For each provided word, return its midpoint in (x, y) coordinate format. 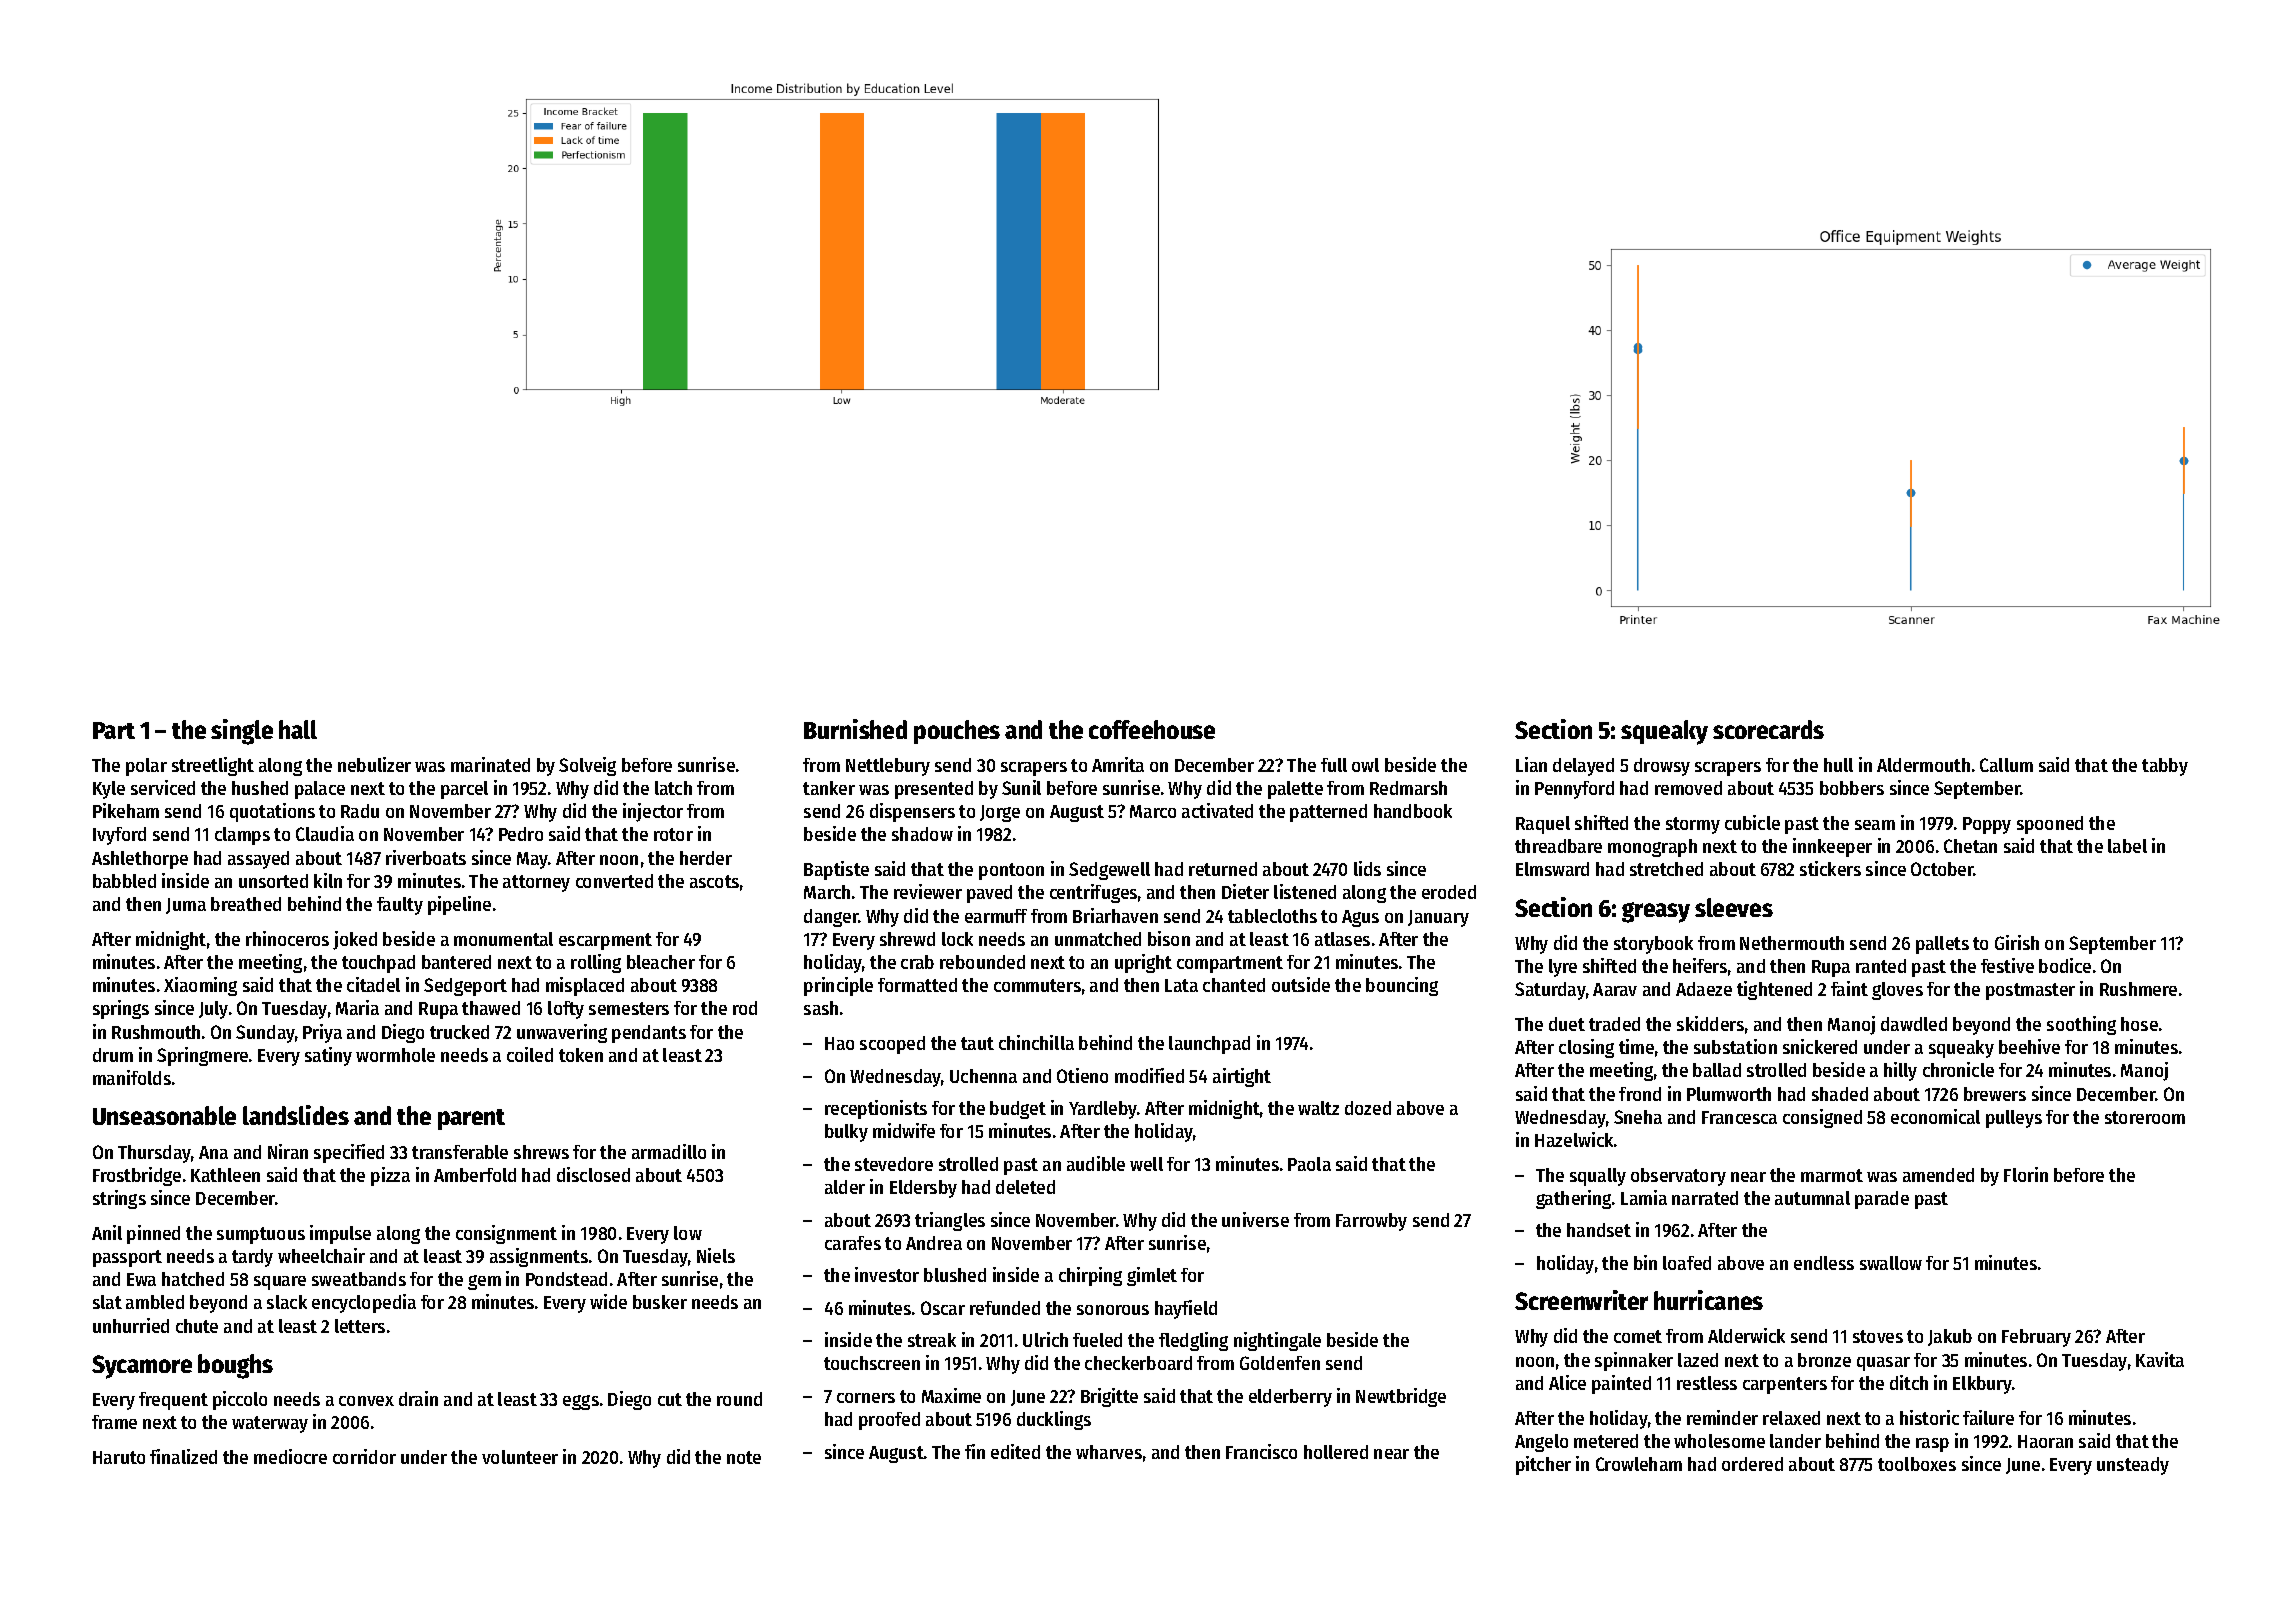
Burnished (855, 729)
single (242, 732)
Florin (2026, 1174)
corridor (364, 1456)
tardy (252, 1258)
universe (1255, 1219)
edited (1015, 1451)
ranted (1881, 966)
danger (831, 918)
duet (1567, 1024)
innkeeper (1832, 847)
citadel (373, 984)
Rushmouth (156, 1032)
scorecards (1768, 729)
